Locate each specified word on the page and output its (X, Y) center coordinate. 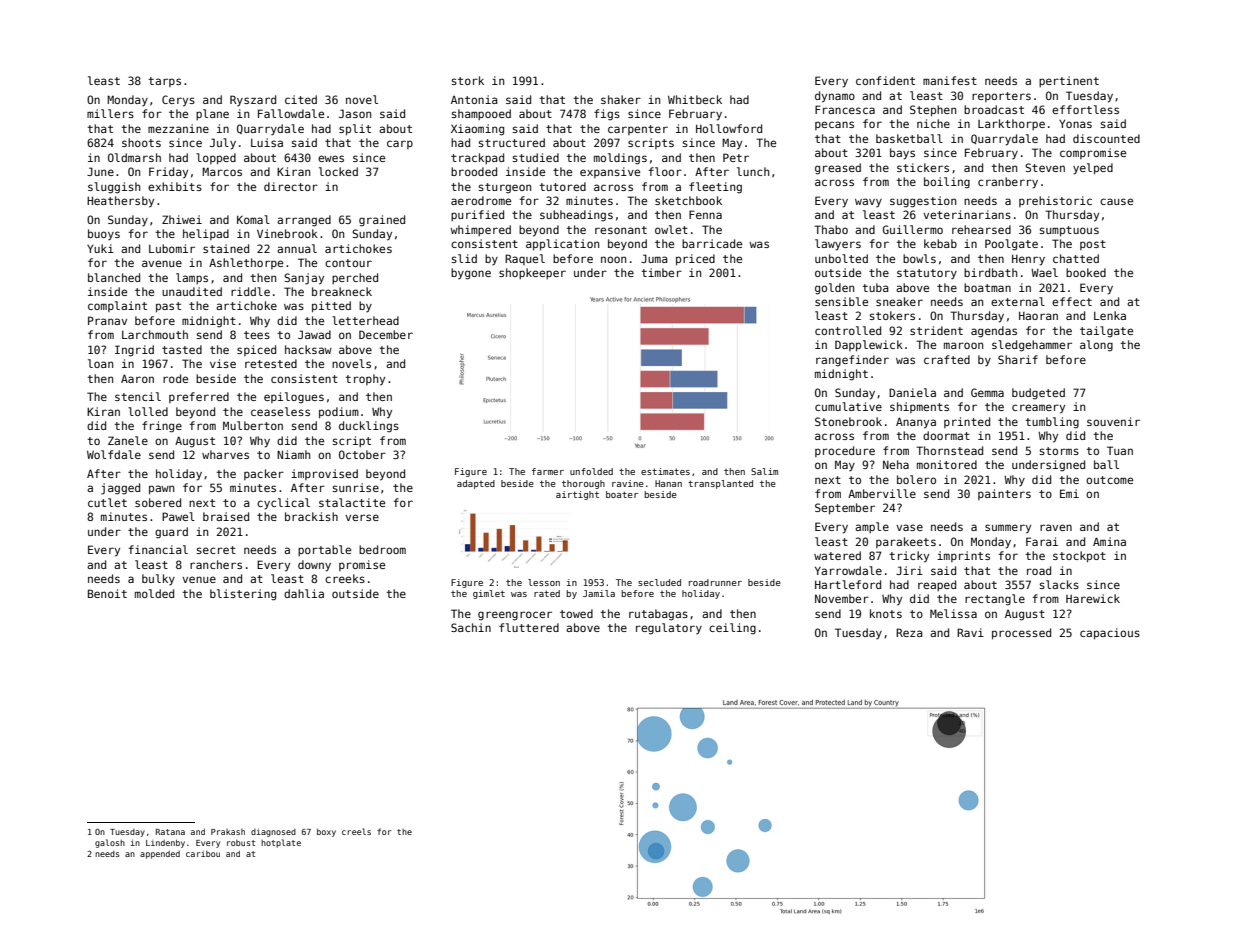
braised (226, 516)
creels (356, 831)
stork (468, 80)
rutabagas (658, 615)
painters (1004, 494)
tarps (164, 82)
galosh (110, 843)
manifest (950, 80)
